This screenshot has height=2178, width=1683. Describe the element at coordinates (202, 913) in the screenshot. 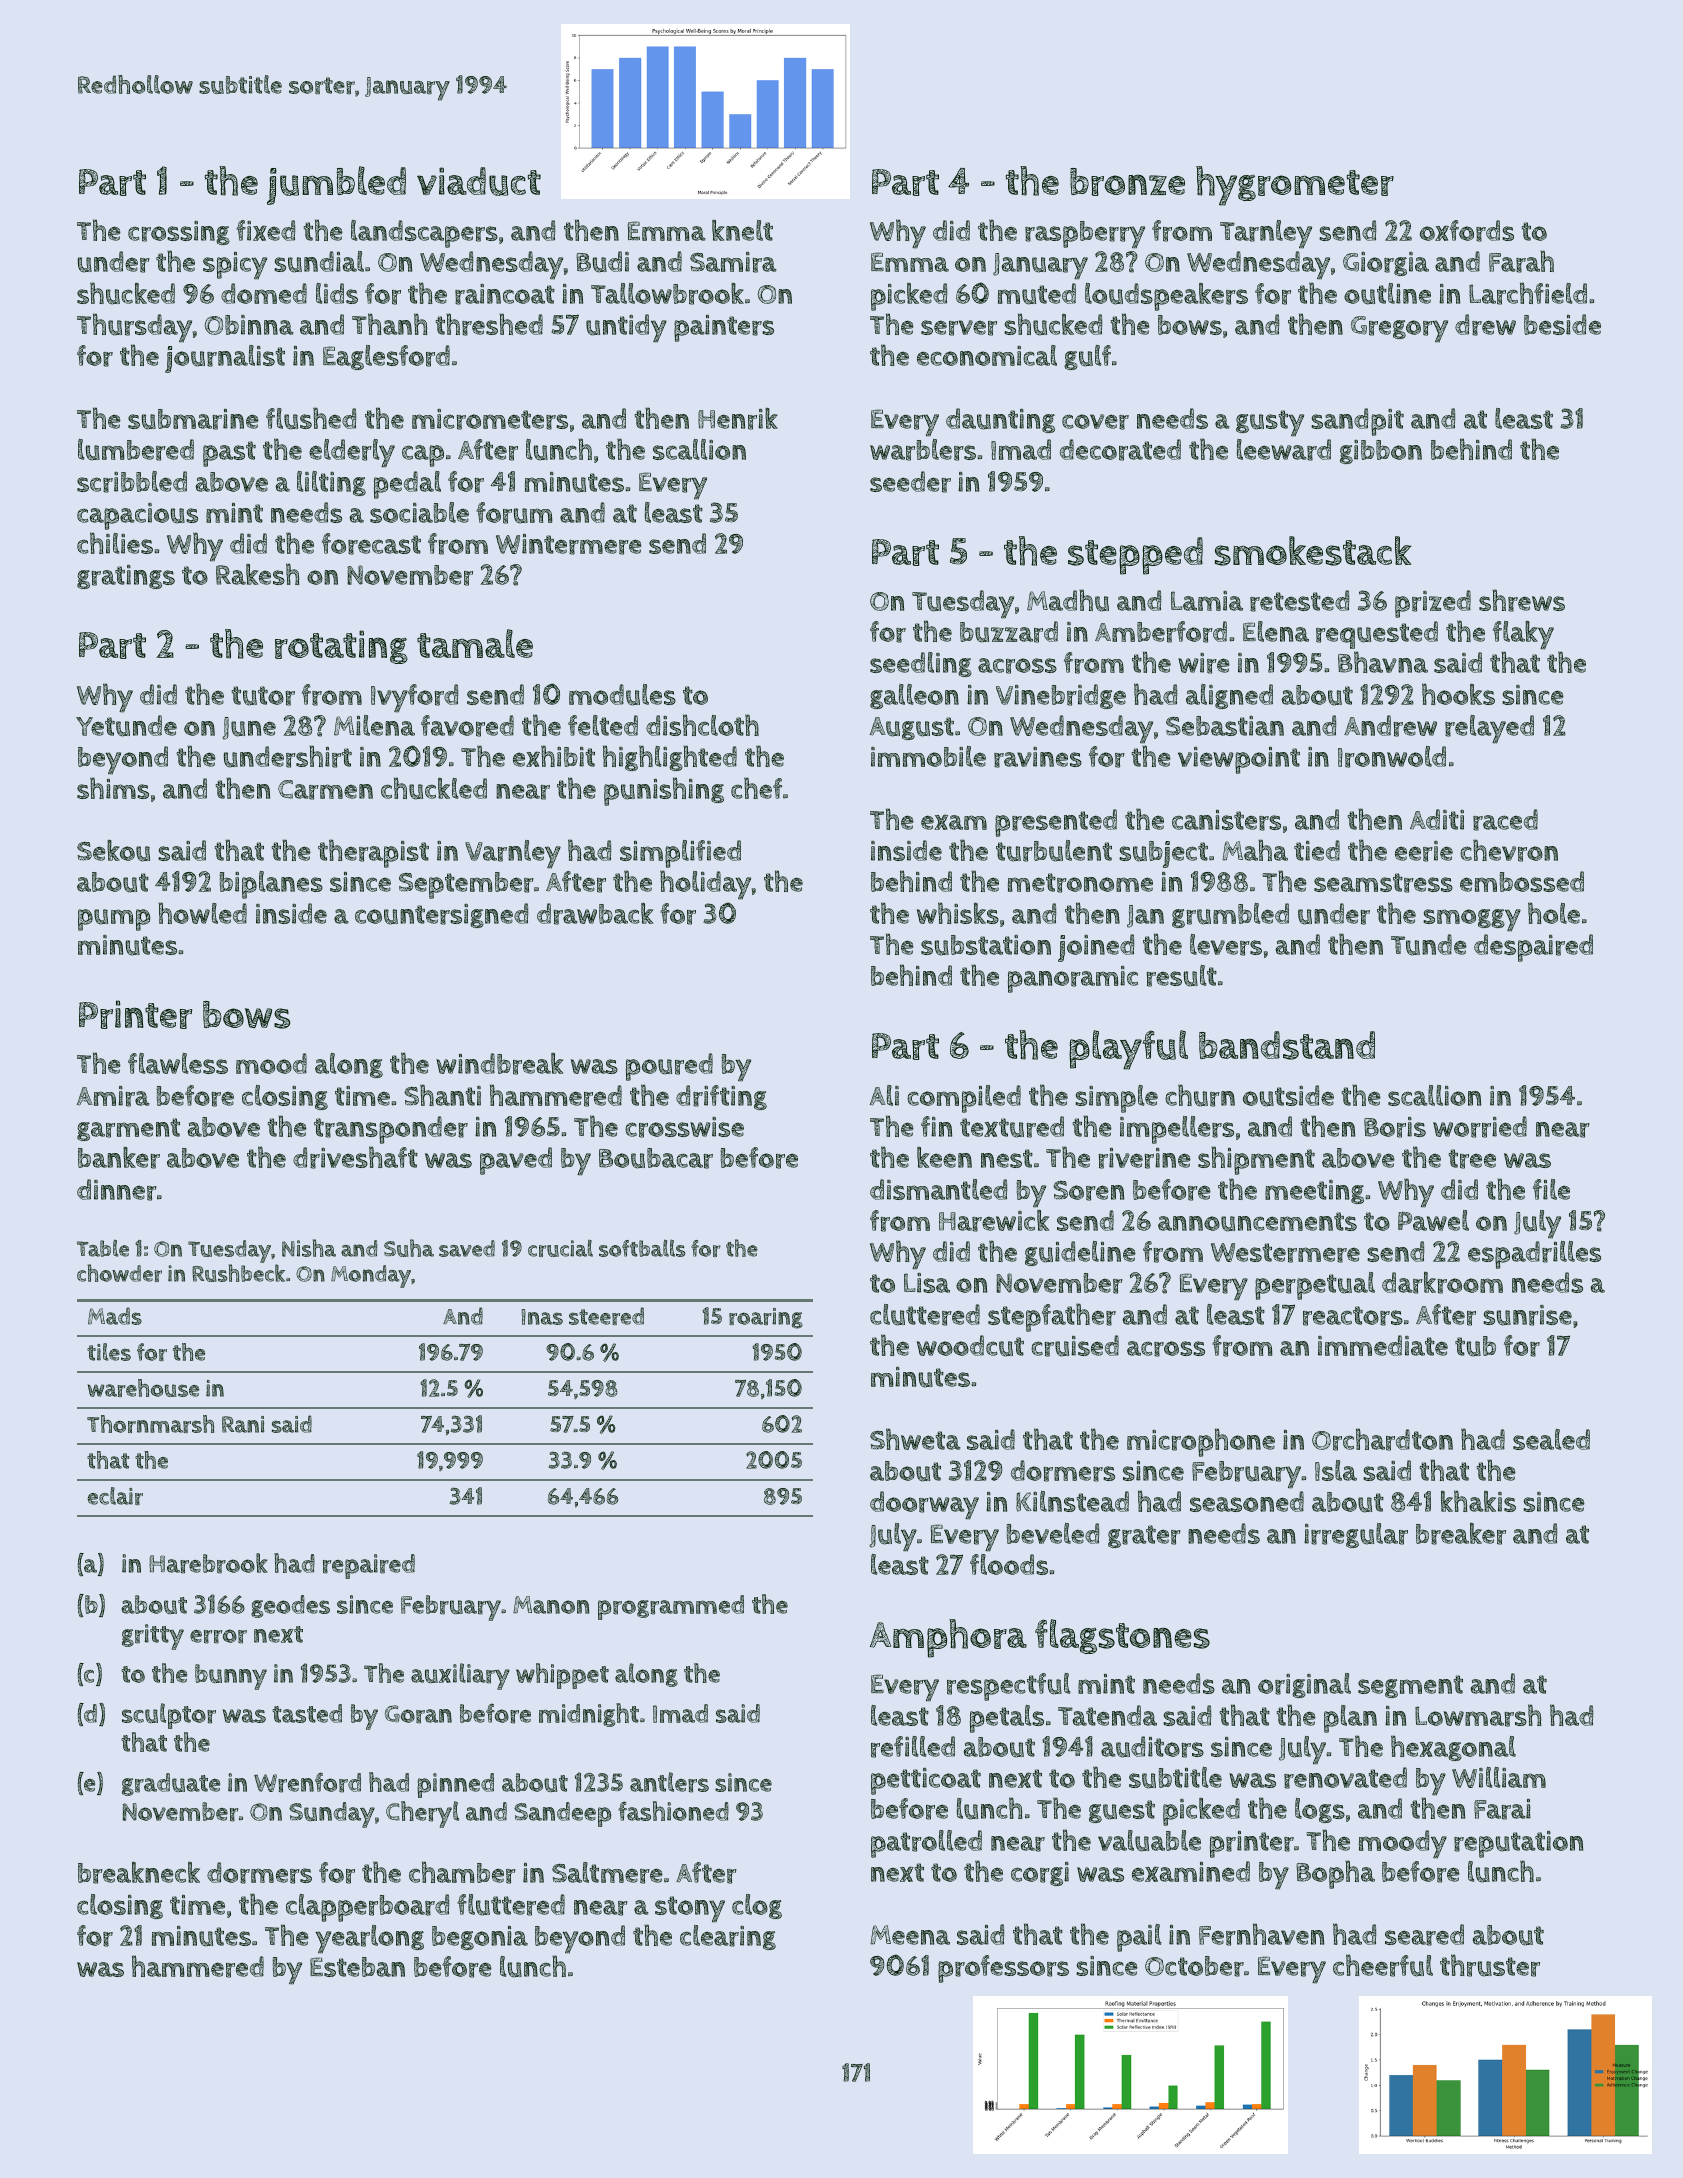

I see `howled` at that location.
